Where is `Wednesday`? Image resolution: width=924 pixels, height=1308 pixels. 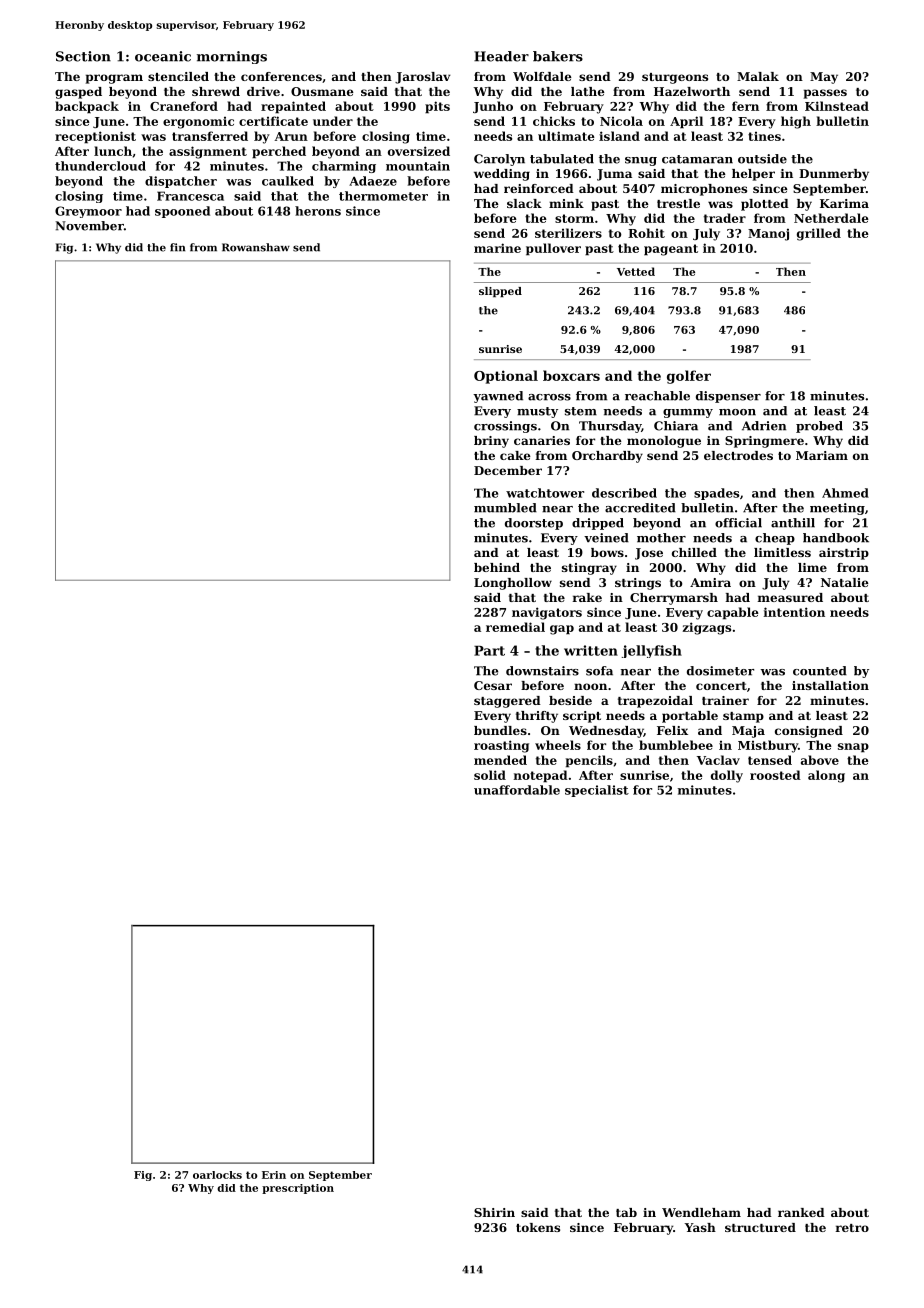
Wednesday is located at coordinates (606, 732).
